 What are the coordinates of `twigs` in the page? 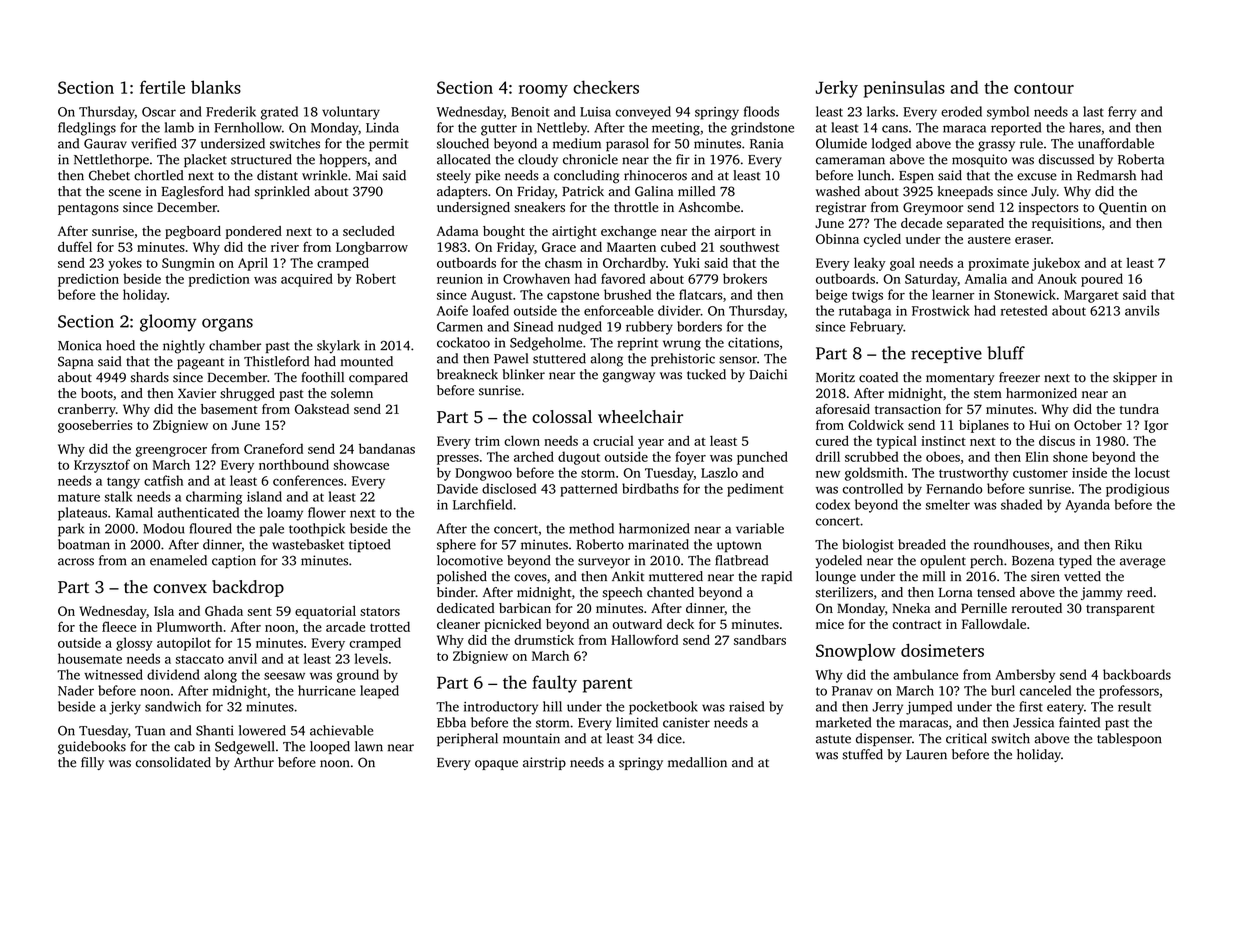 It's located at (867, 296).
